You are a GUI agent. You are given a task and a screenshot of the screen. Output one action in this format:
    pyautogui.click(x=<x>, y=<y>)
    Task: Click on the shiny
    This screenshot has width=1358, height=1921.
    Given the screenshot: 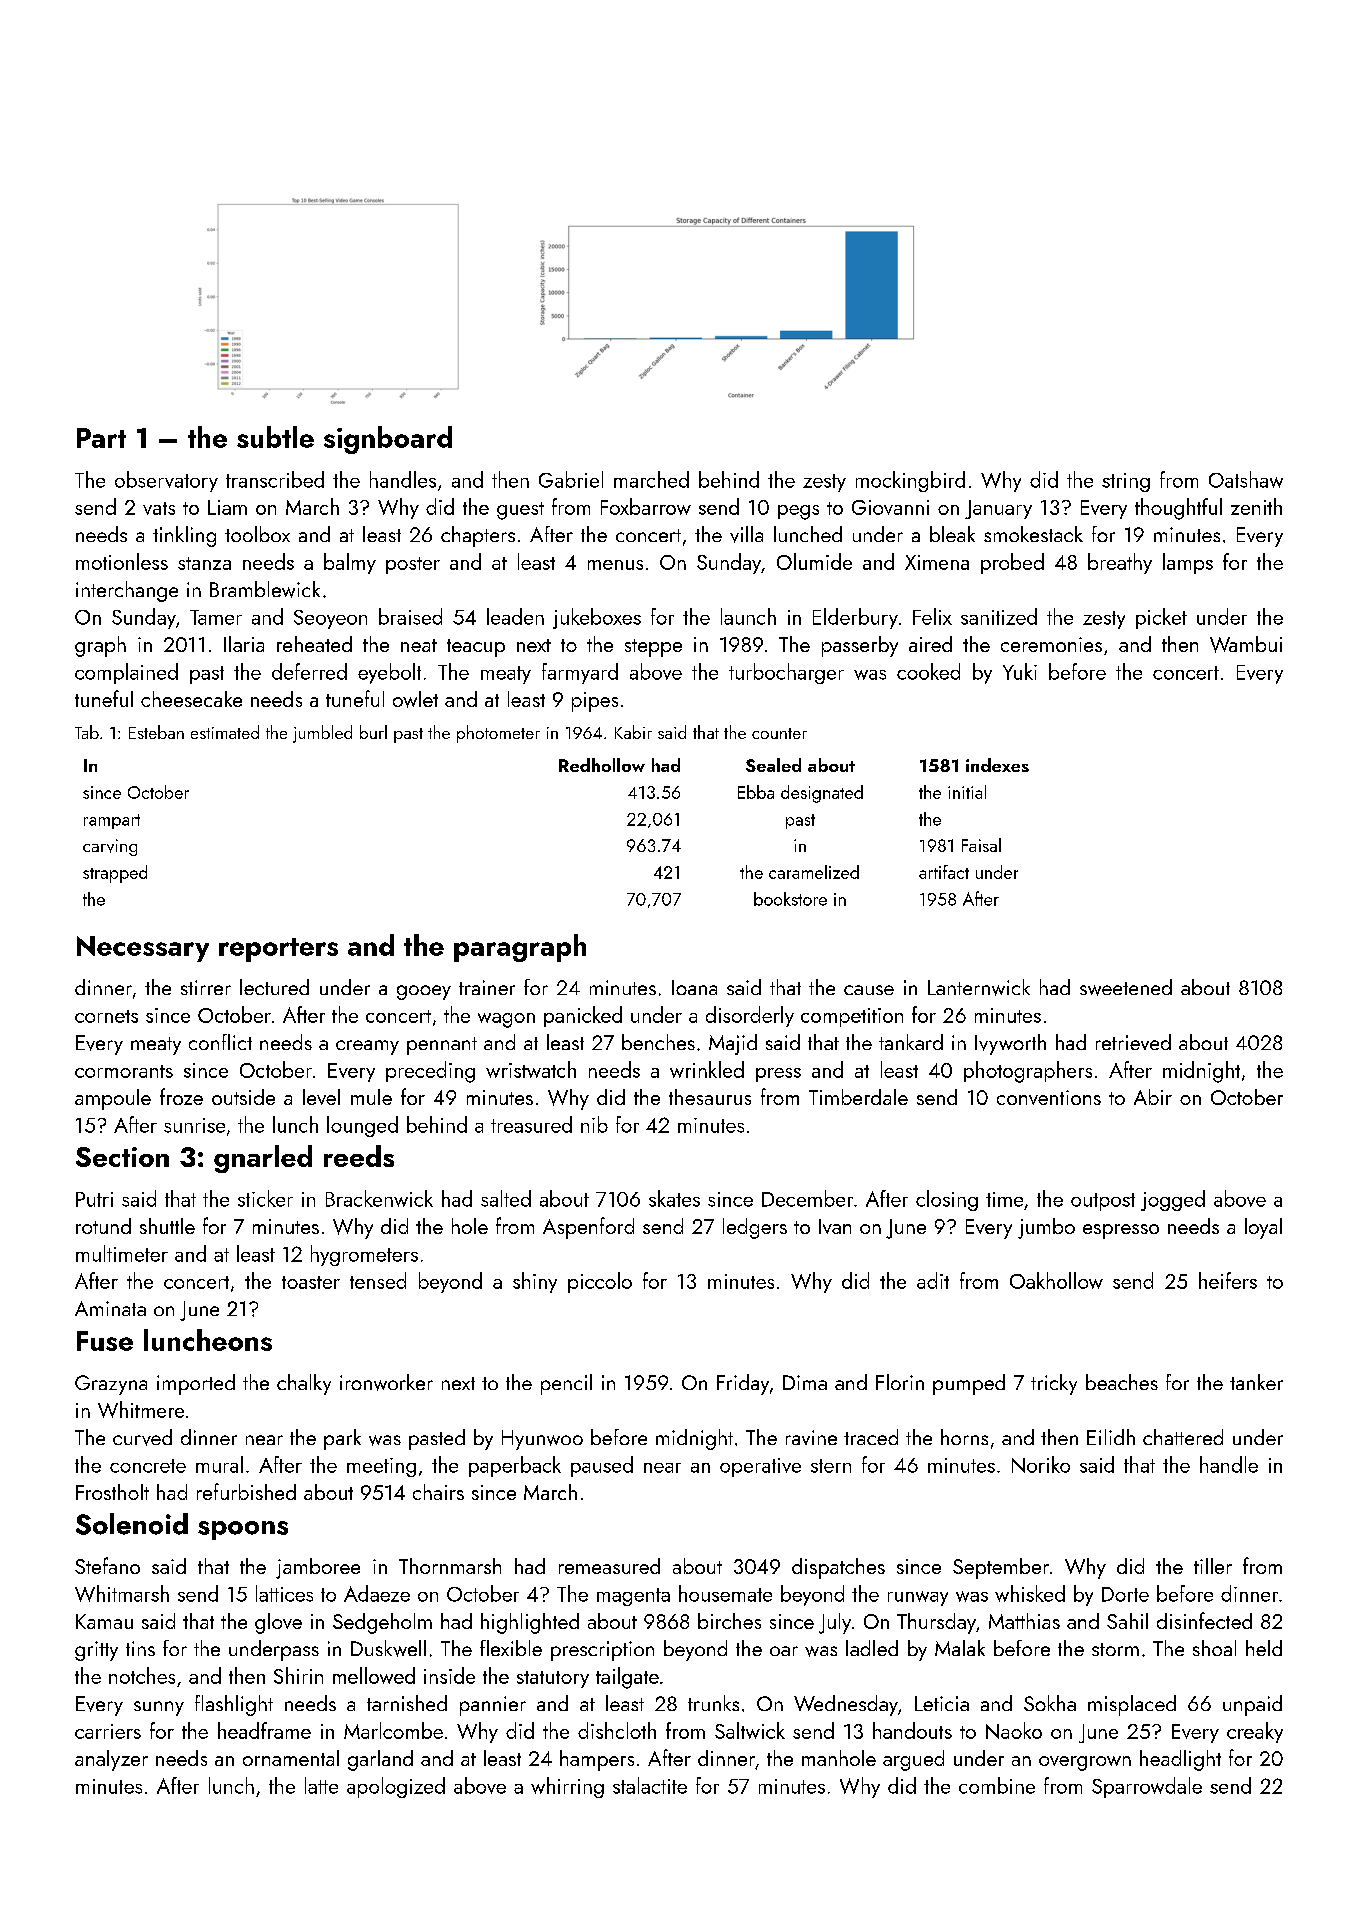 What is the action you would take?
    pyautogui.click(x=535, y=1282)
